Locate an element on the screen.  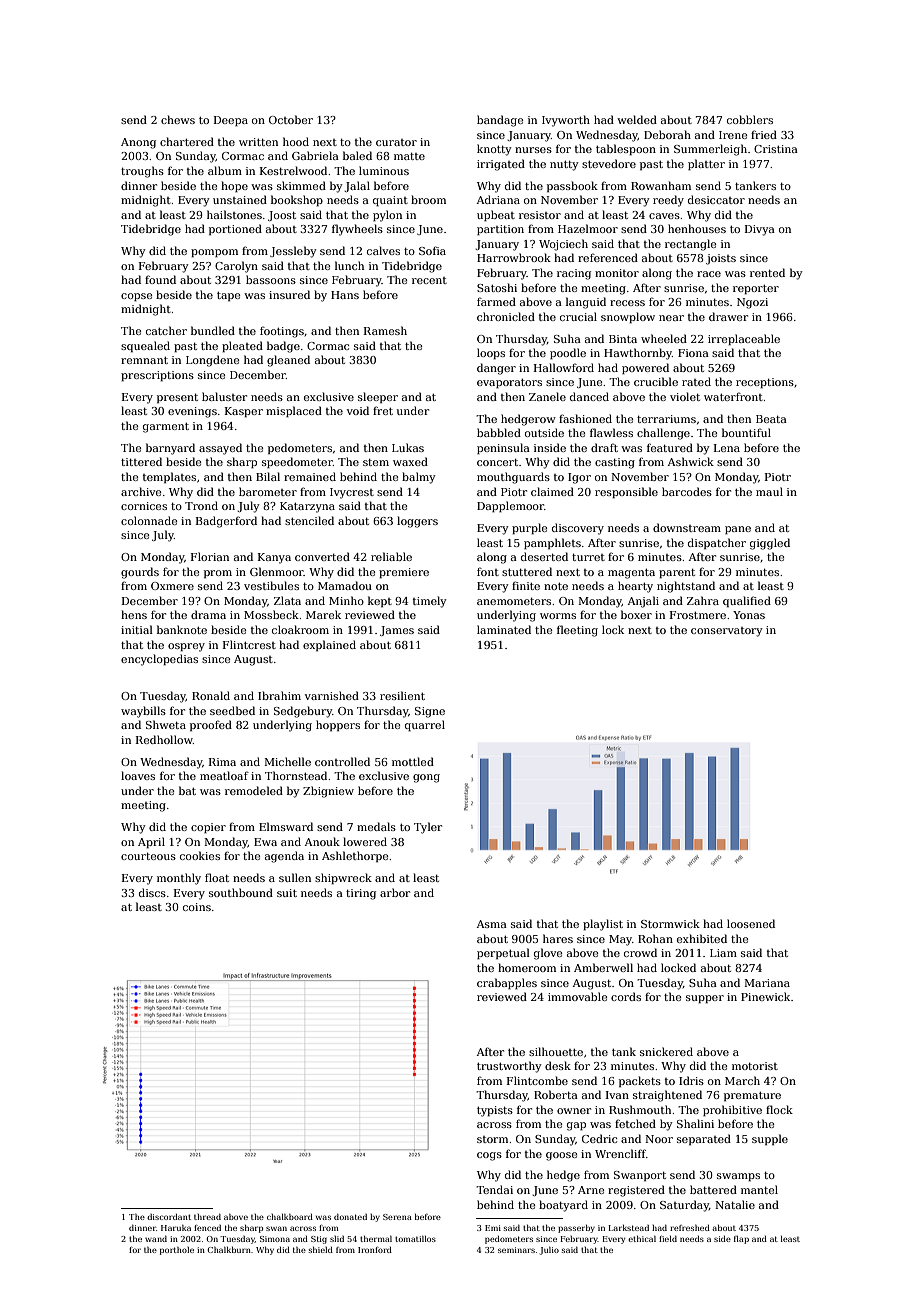
trustworthy is located at coordinates (509, 1067).
